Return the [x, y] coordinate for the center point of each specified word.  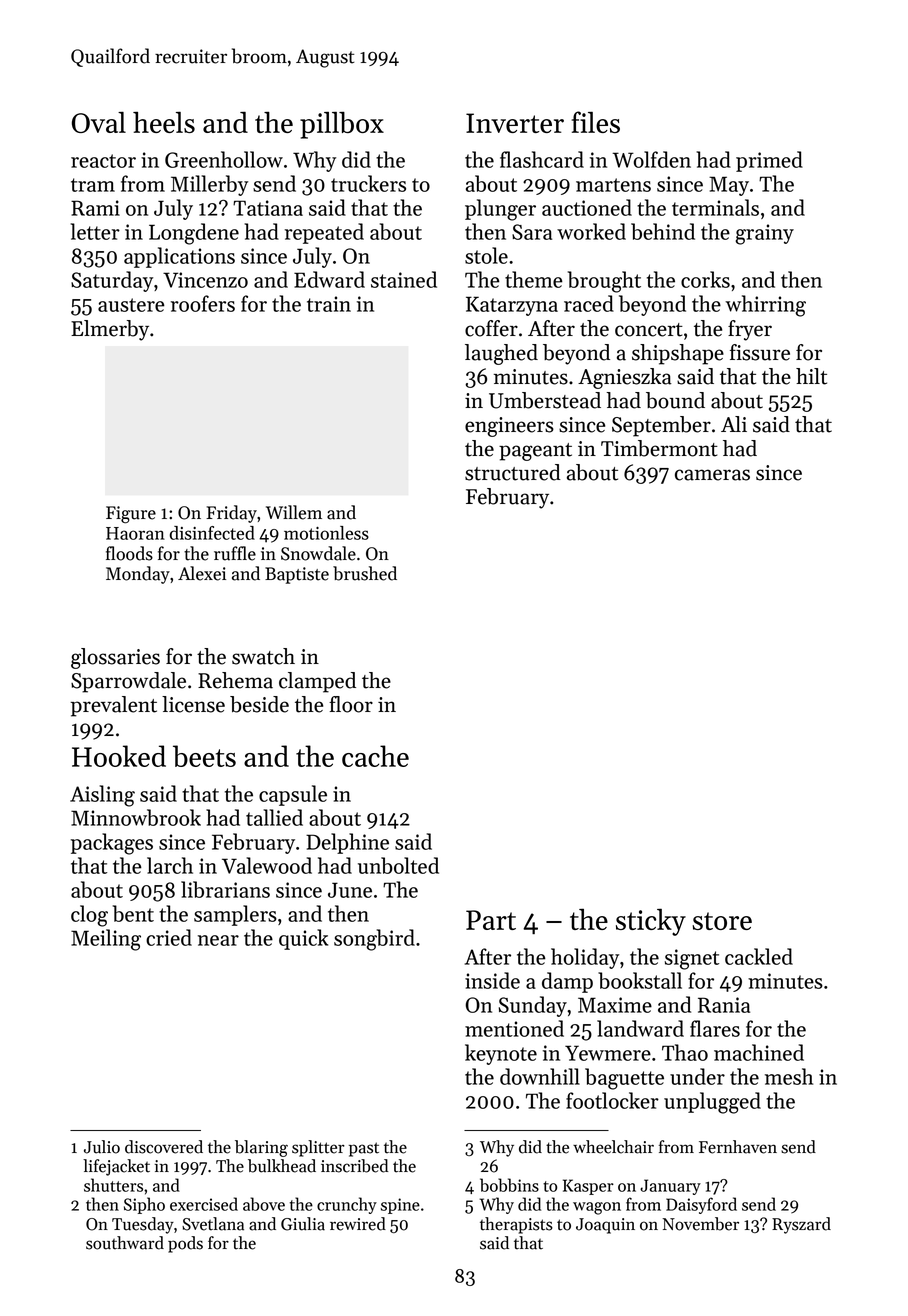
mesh [789, 1076]
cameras [712, 475]
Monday [138, 575]
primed [769, 161]
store [722, 921]
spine [400, 1206]
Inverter [515, 123]
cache [375, 756]
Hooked [119, 756]
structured [513, 472]
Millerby [209, 185]
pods [185, 1244]
